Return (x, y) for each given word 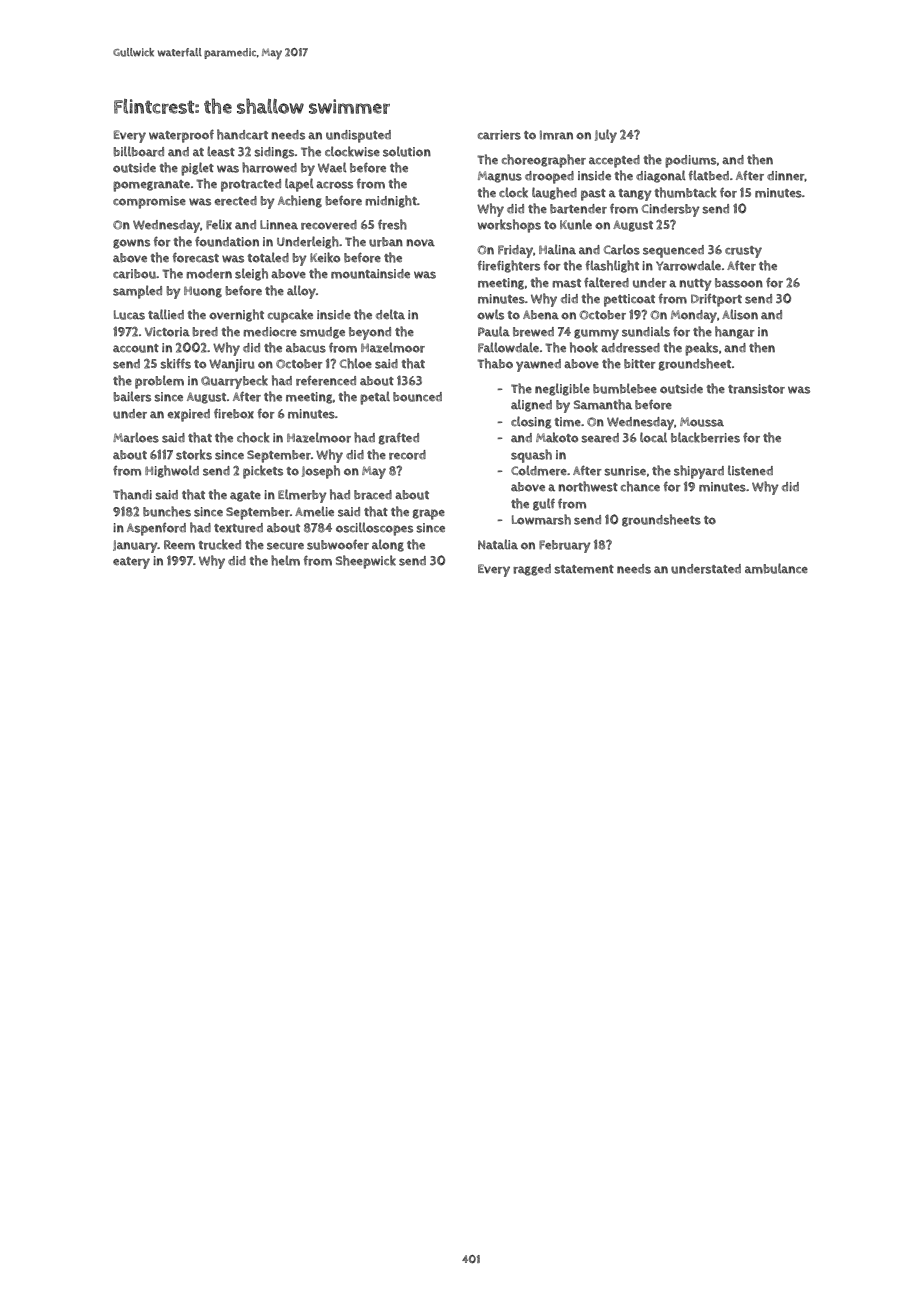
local (653, 437)
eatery (131, 563)
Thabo (495, 363)
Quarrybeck (234, 382)
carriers (499, 135)
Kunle (576, 224)
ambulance (776, 568)
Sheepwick (366, 562)
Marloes (136, 437)
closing (531, 422)
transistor (756, 389)
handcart (242, 134)
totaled (268, 257)
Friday (515, 251)
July (606, 136)
